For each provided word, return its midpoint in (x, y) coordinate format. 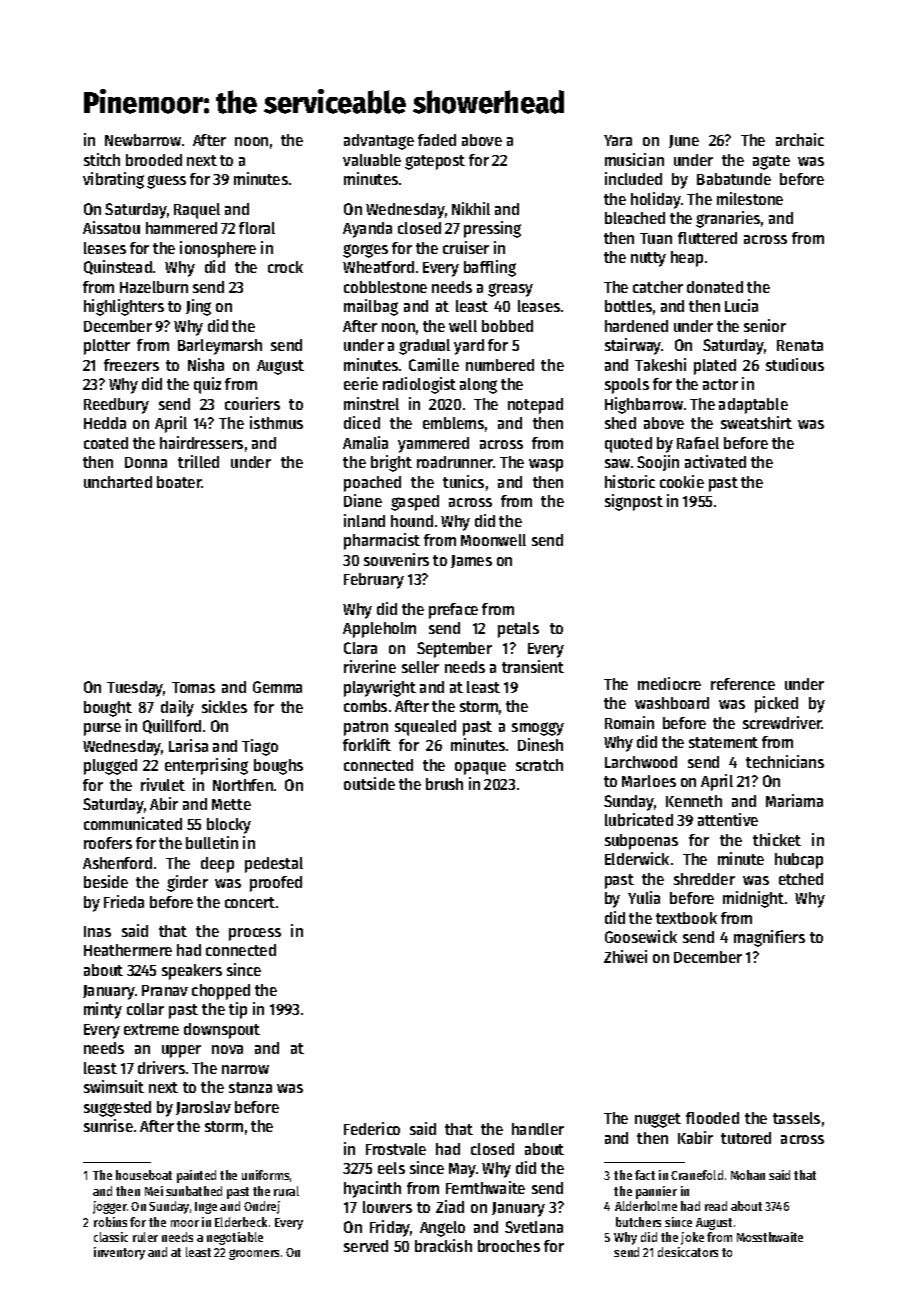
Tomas (193, 687)
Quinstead (118, 267)
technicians (785, 761)
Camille (434, 364)
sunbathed (194, 1191)
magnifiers (769, 938)
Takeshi (660, 364)
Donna (146, 462)
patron (366, 728)
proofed (276, 884)
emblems (453, 423)
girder (187, 883)
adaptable (753, 406)
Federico (372, 1128)
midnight (753, 899)
